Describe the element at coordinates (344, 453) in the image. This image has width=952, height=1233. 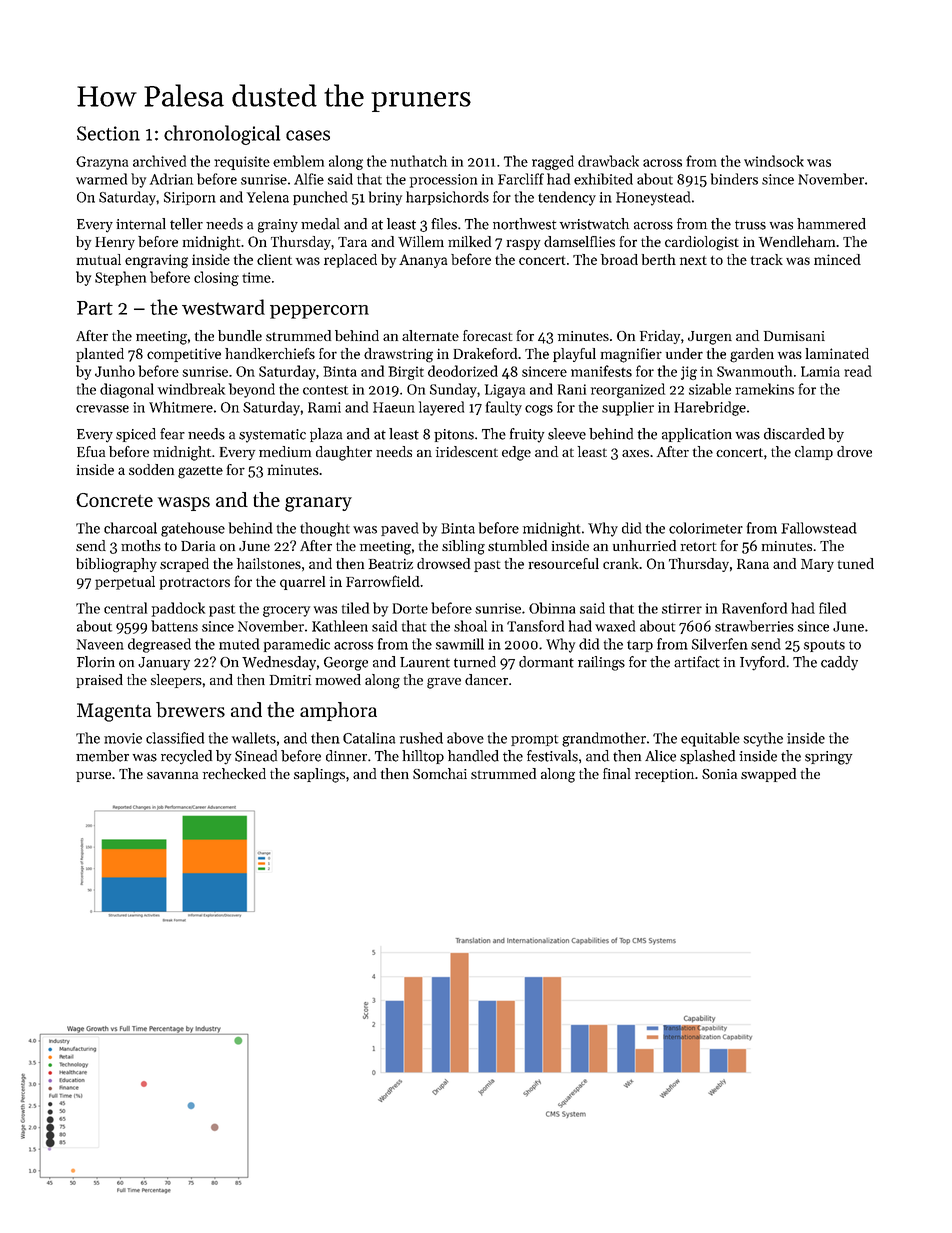
I see `daughter` at that location.
